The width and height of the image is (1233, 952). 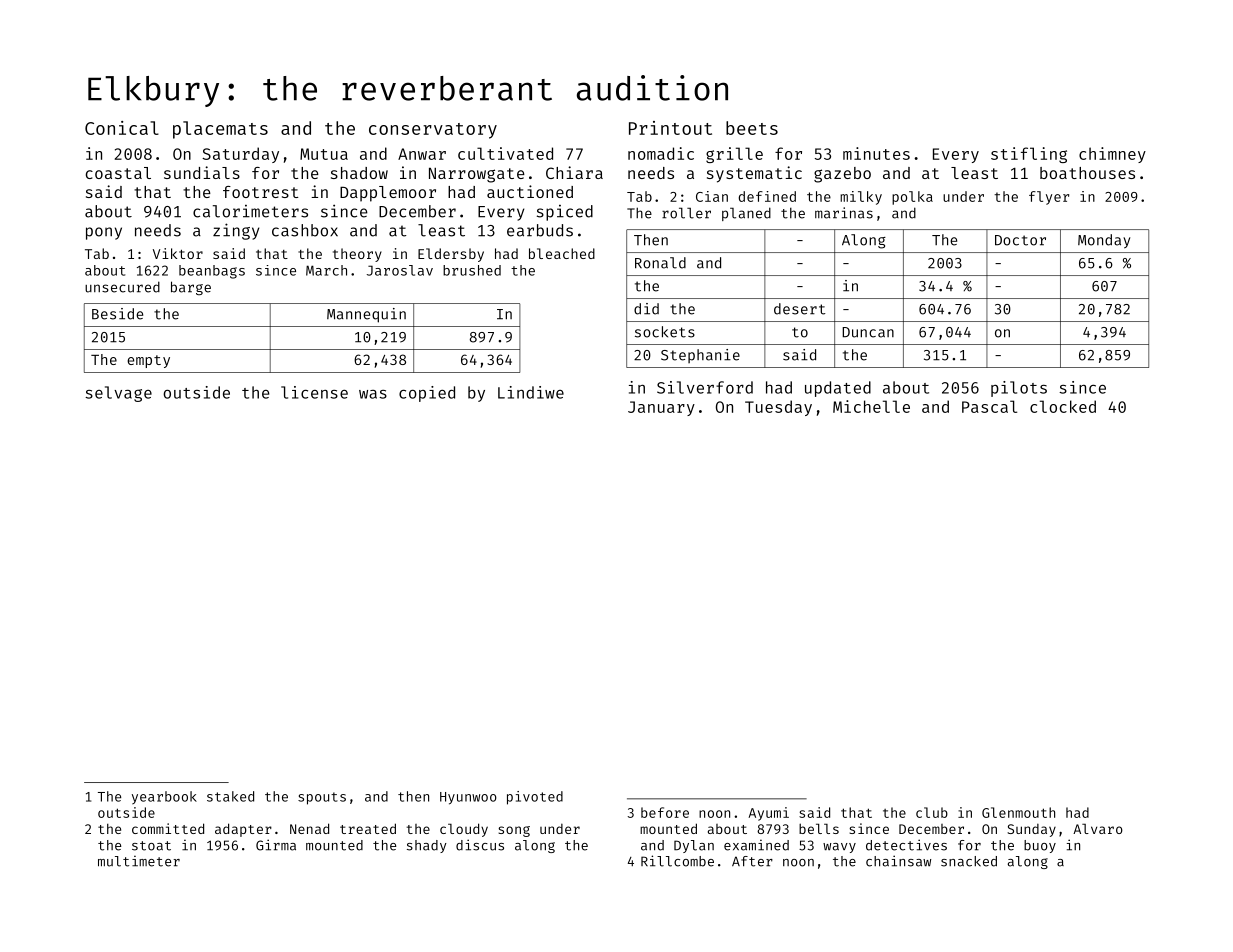 I want to click on staked, so click(x=230, y=796).
